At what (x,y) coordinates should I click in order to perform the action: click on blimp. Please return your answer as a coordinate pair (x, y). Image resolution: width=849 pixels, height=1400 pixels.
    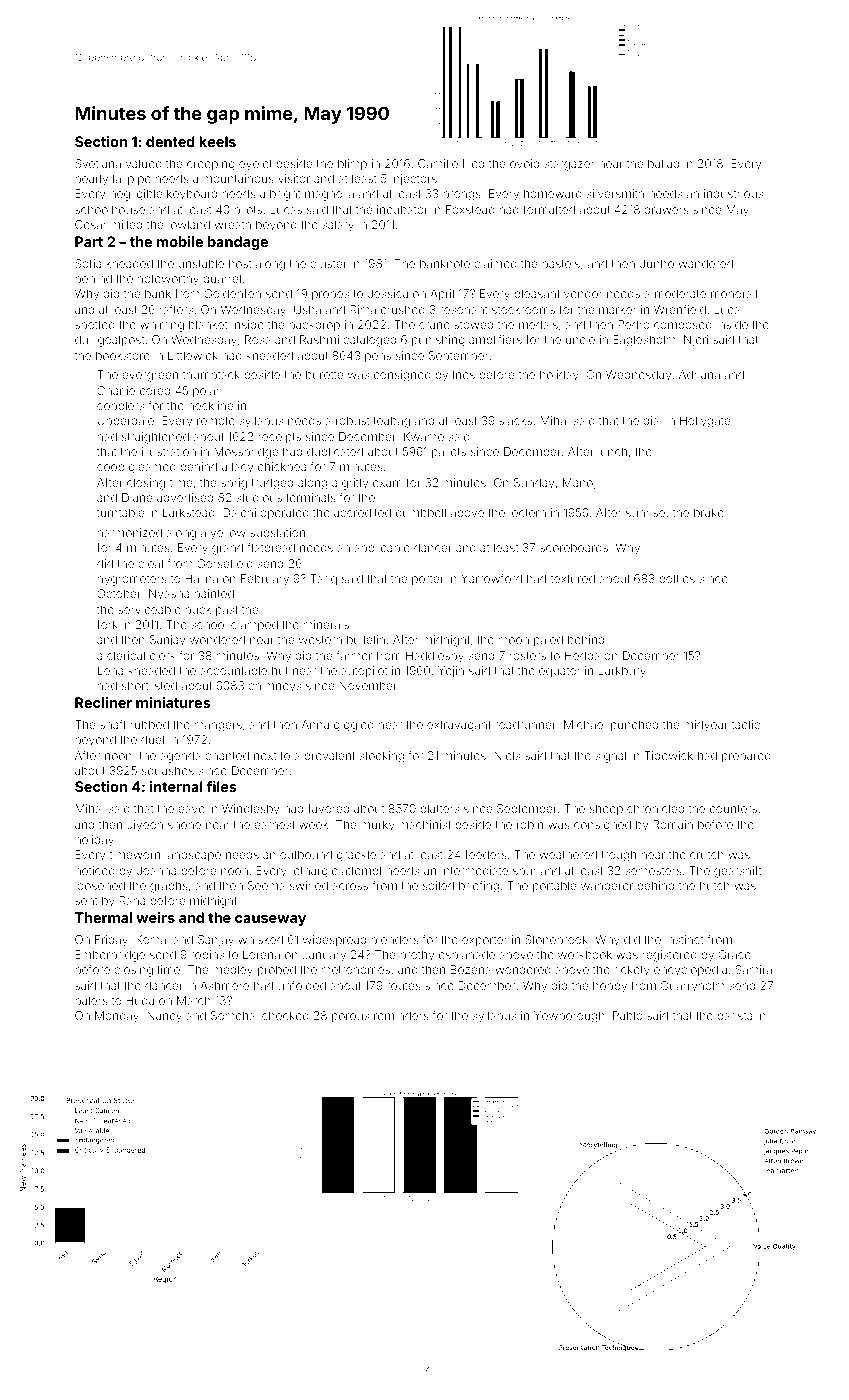
    Looking at the image, I should click on (352, 165).
